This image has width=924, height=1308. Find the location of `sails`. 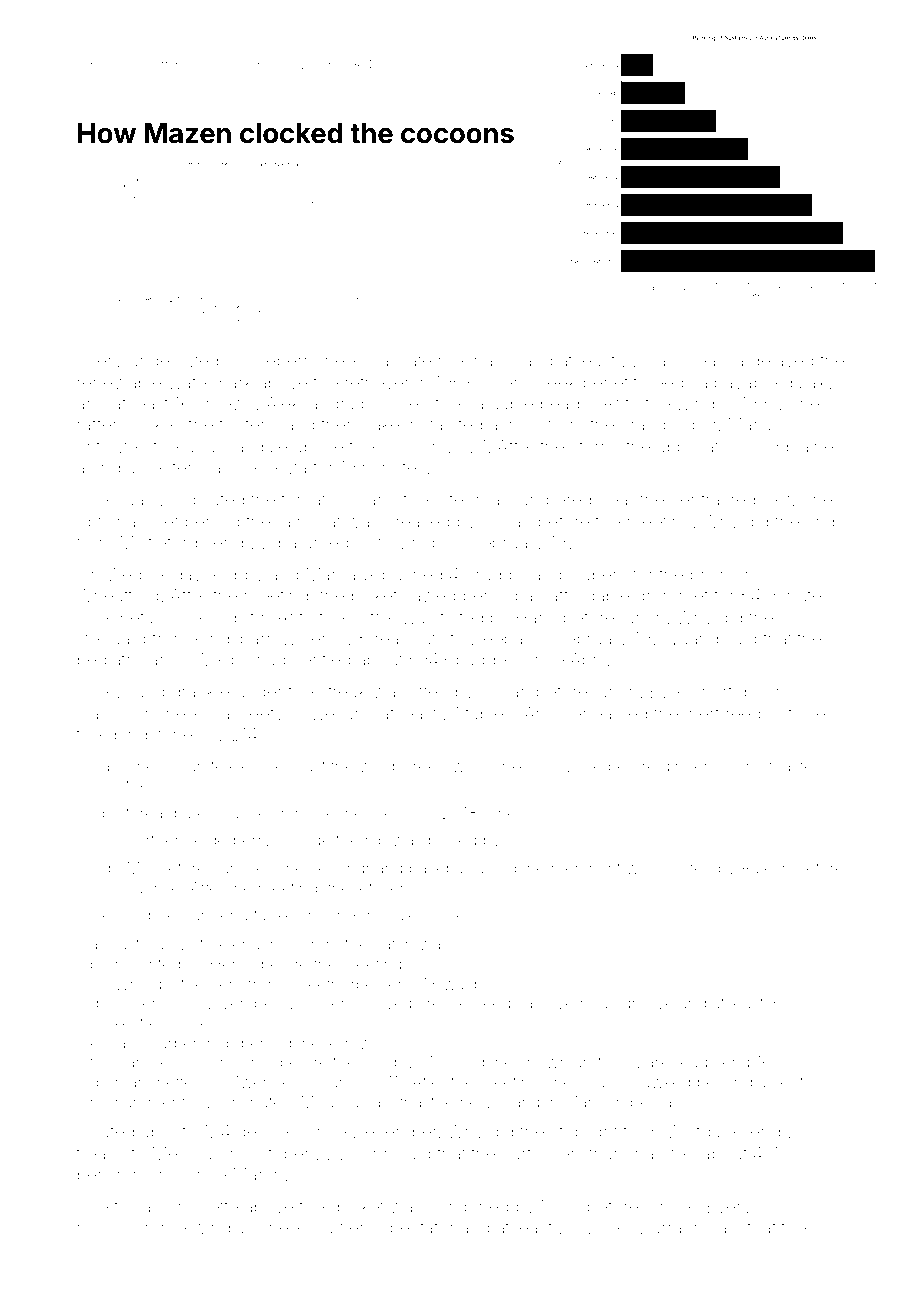

sails is located at coordinates (666, 360).
